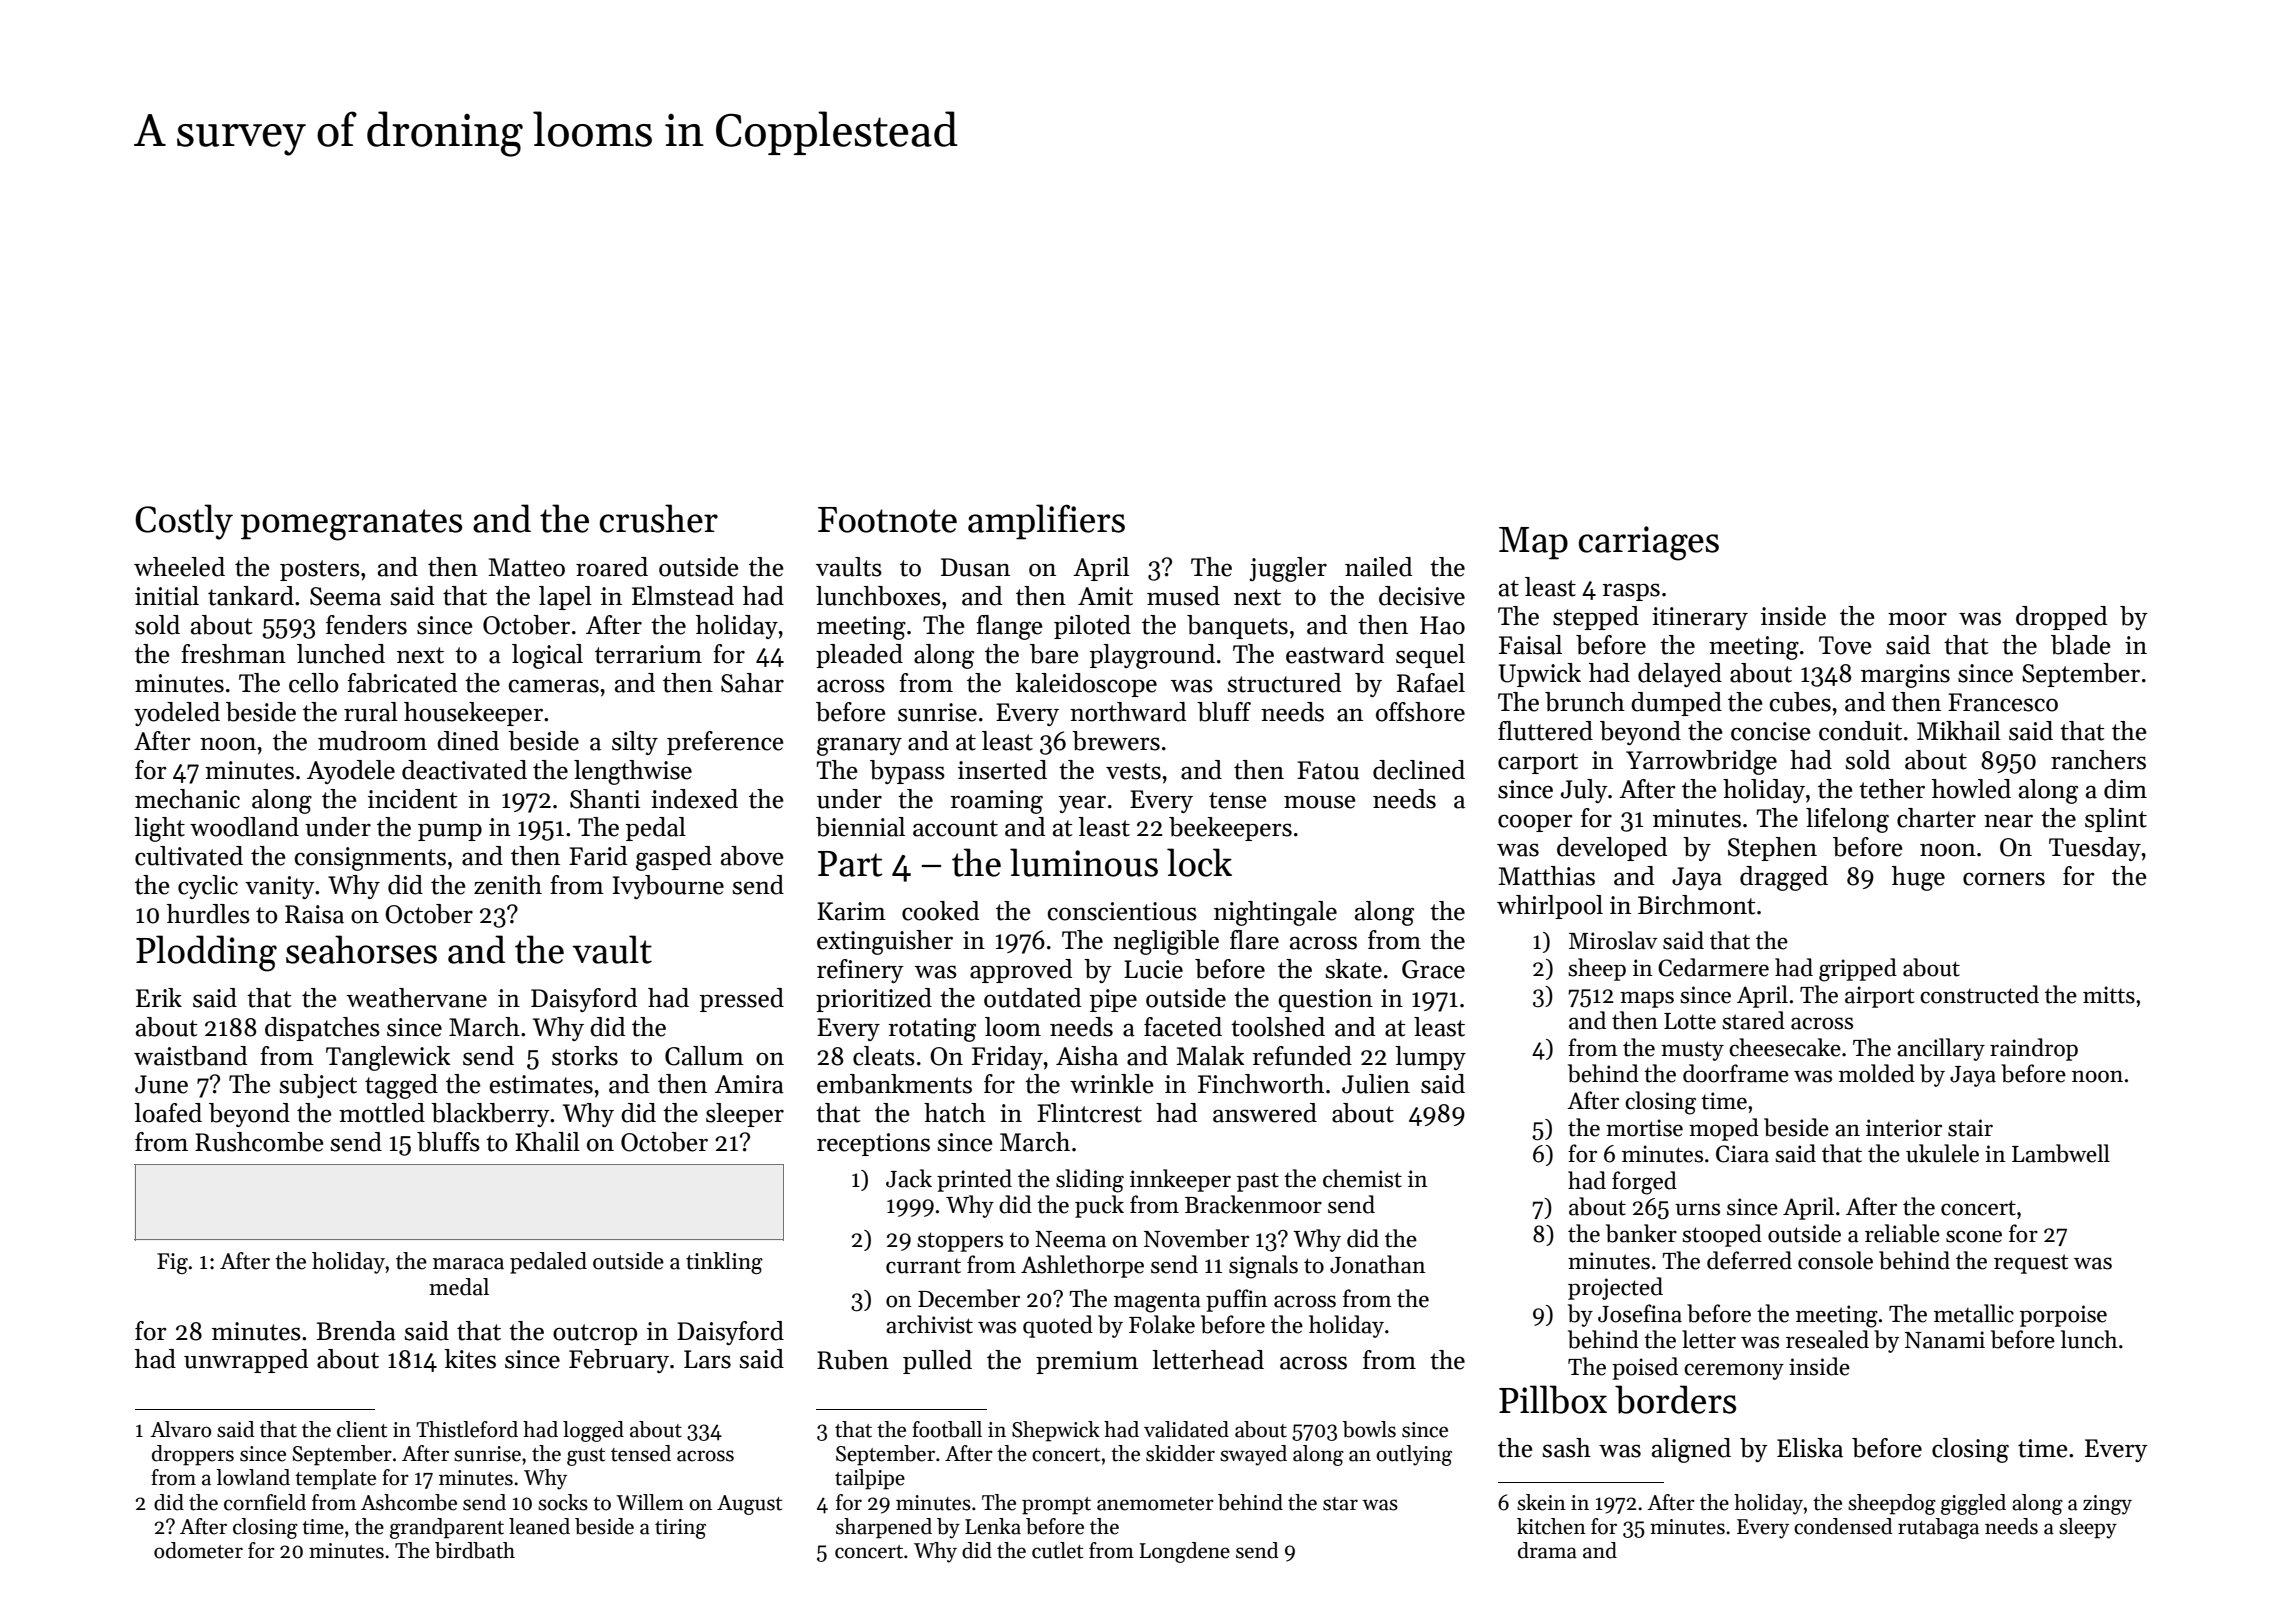  What do you see at coordinates (1086, 685) in the document?
I see `kaleidoscope` at bounding box center [1086, 685].
